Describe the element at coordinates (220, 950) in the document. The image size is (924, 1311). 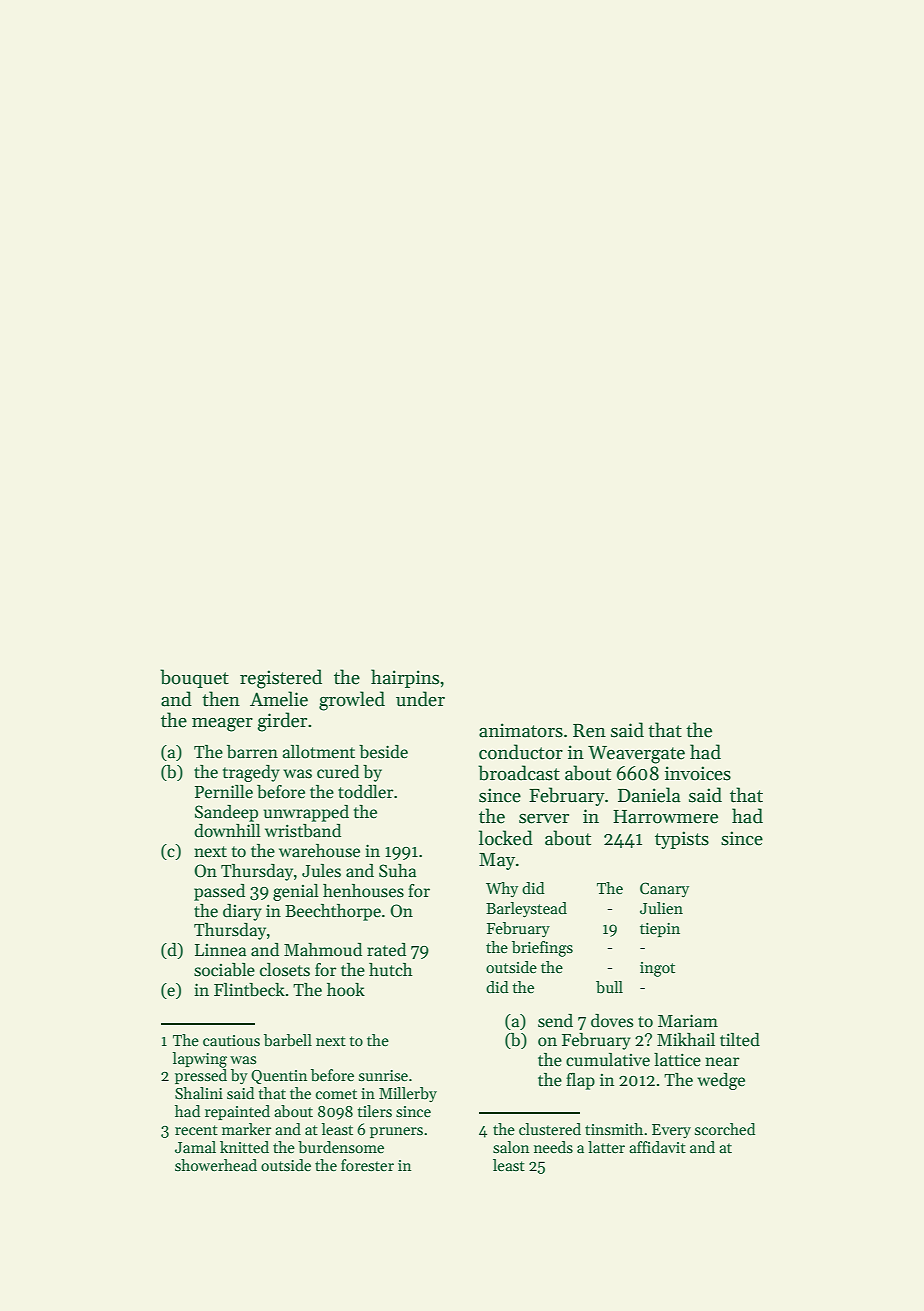
I see `Linnea` at that location.
